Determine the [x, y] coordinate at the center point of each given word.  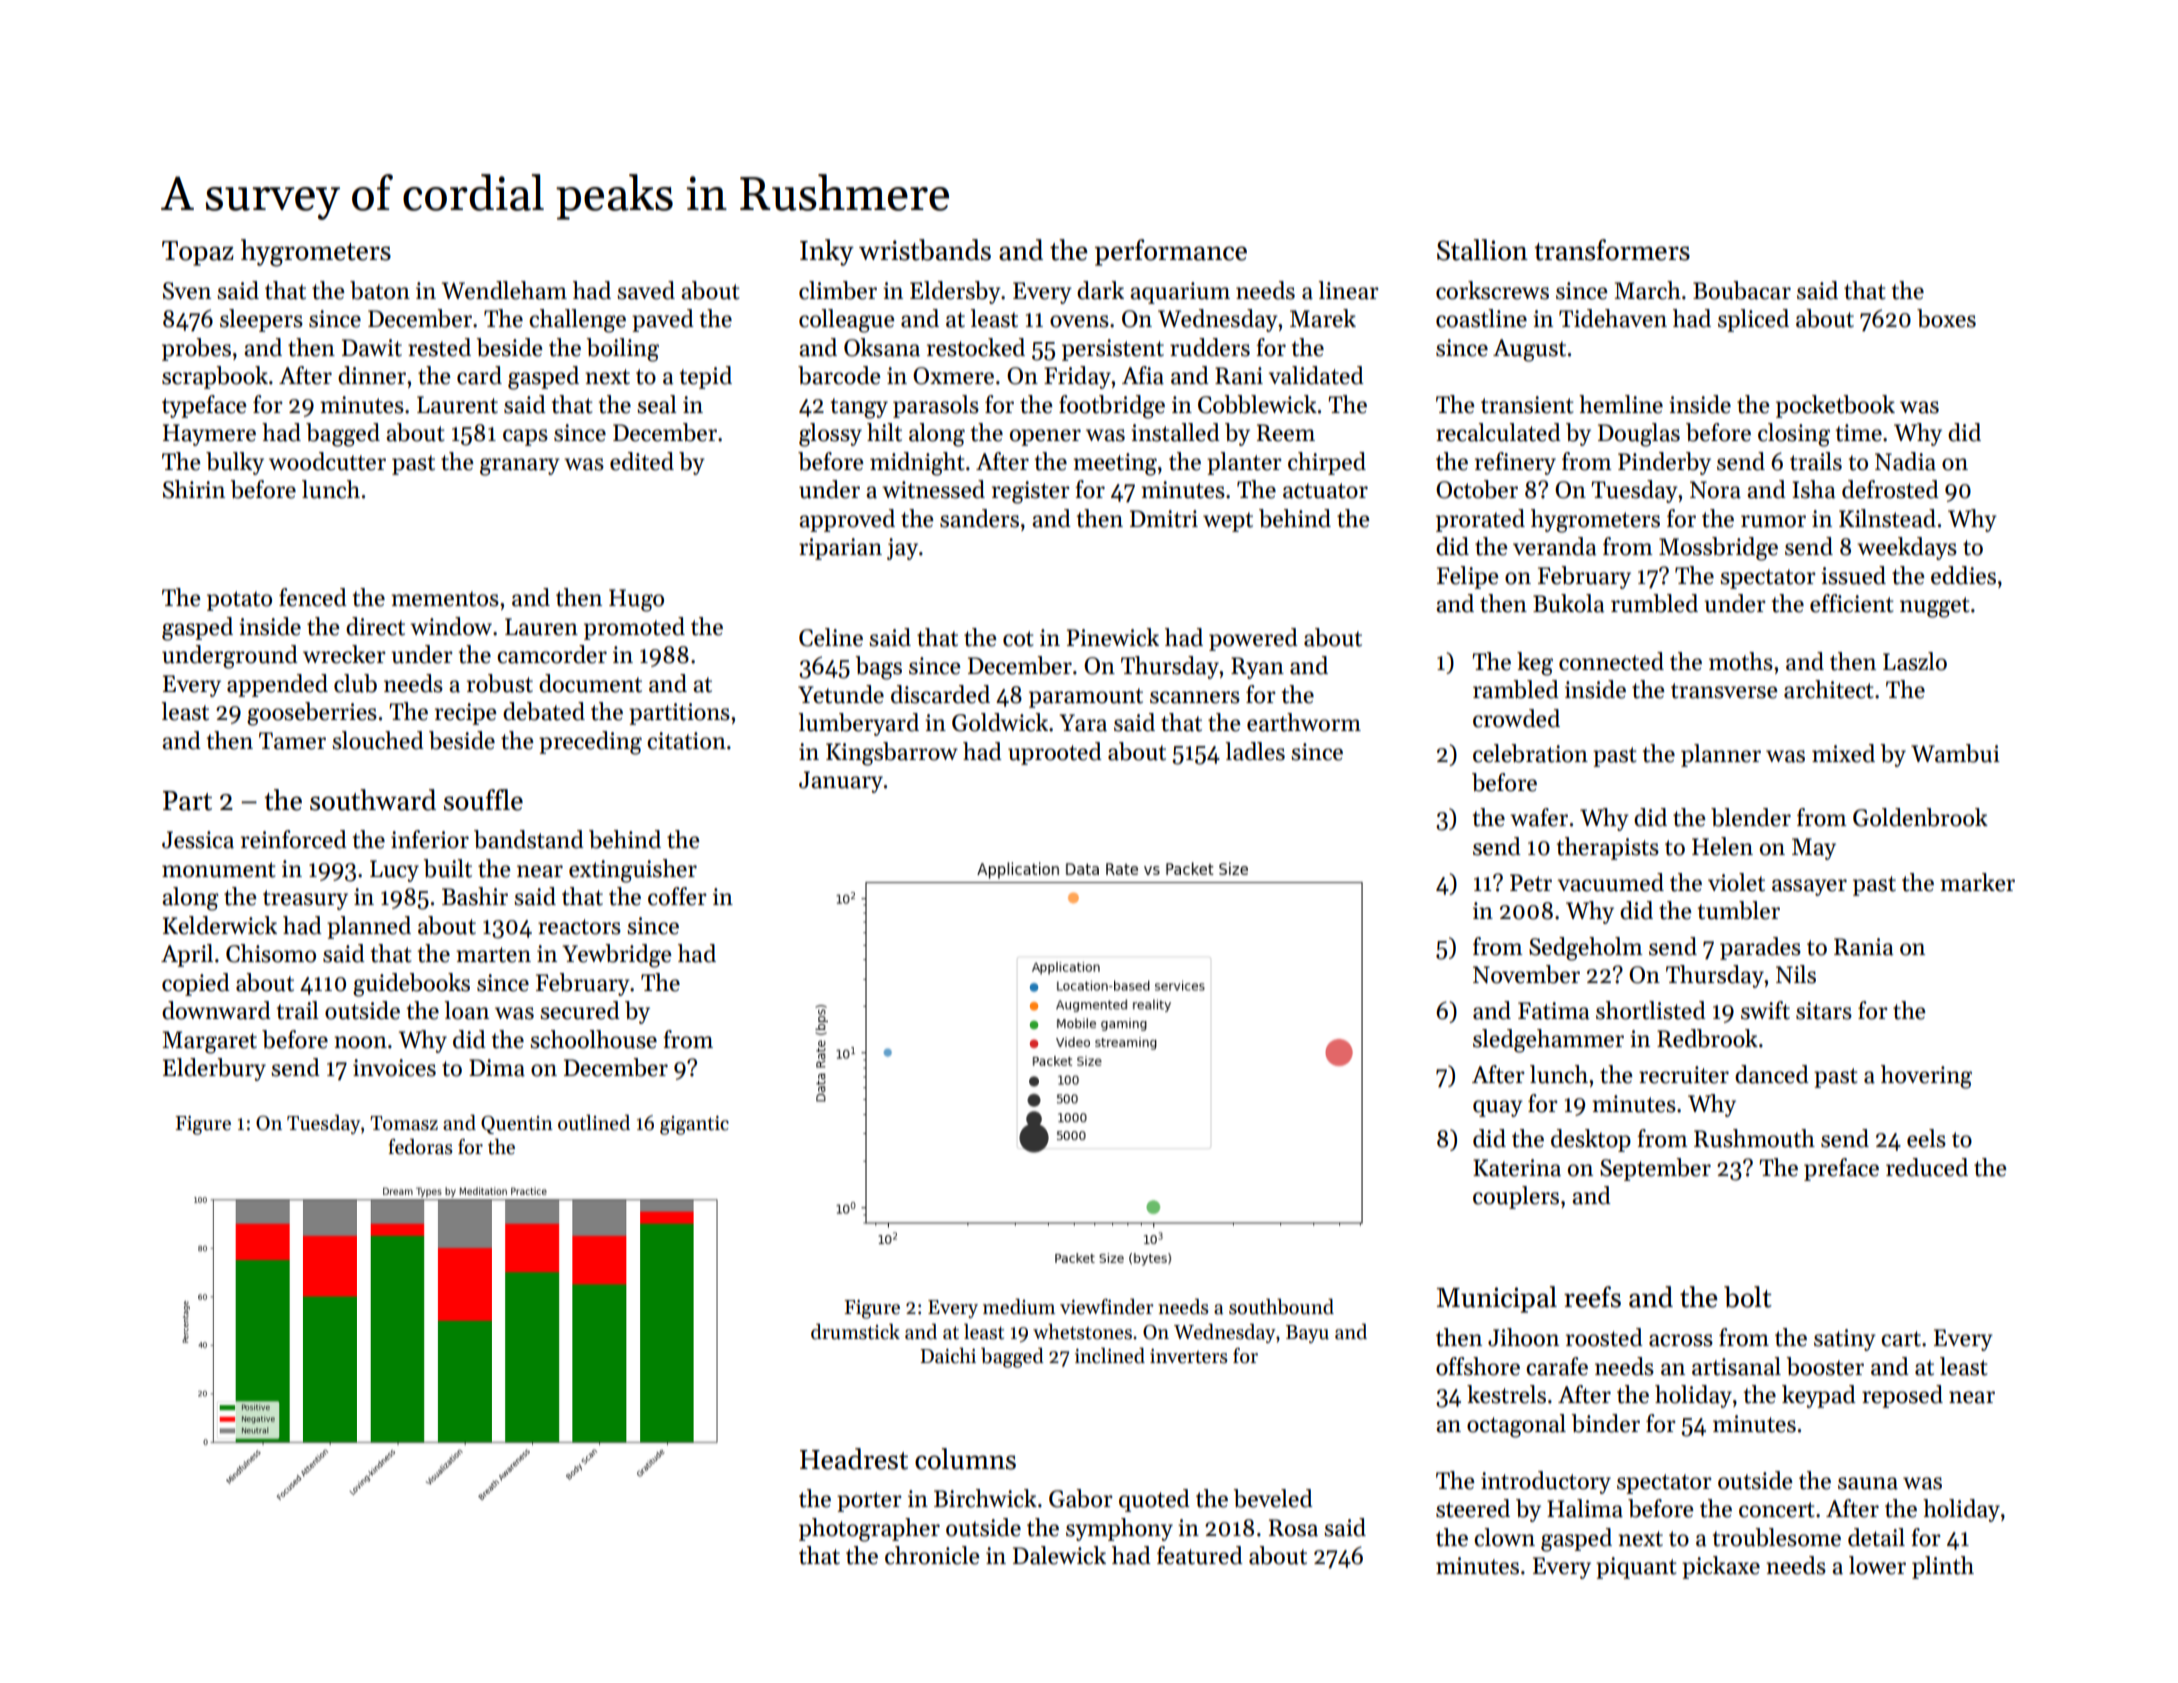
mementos [445, 599]
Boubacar [1742, 290]
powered [1253, 639]
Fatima [1554, 1011]
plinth [1943, 1567]
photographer [869, 1530]
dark [1100, 290]
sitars [1824, 1011]
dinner [372, 375]
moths [1741, 661]
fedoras [420, 1147]
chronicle [932, 1555]
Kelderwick [220, 925]
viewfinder [1107, 1307]
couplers [1516, 1197]
